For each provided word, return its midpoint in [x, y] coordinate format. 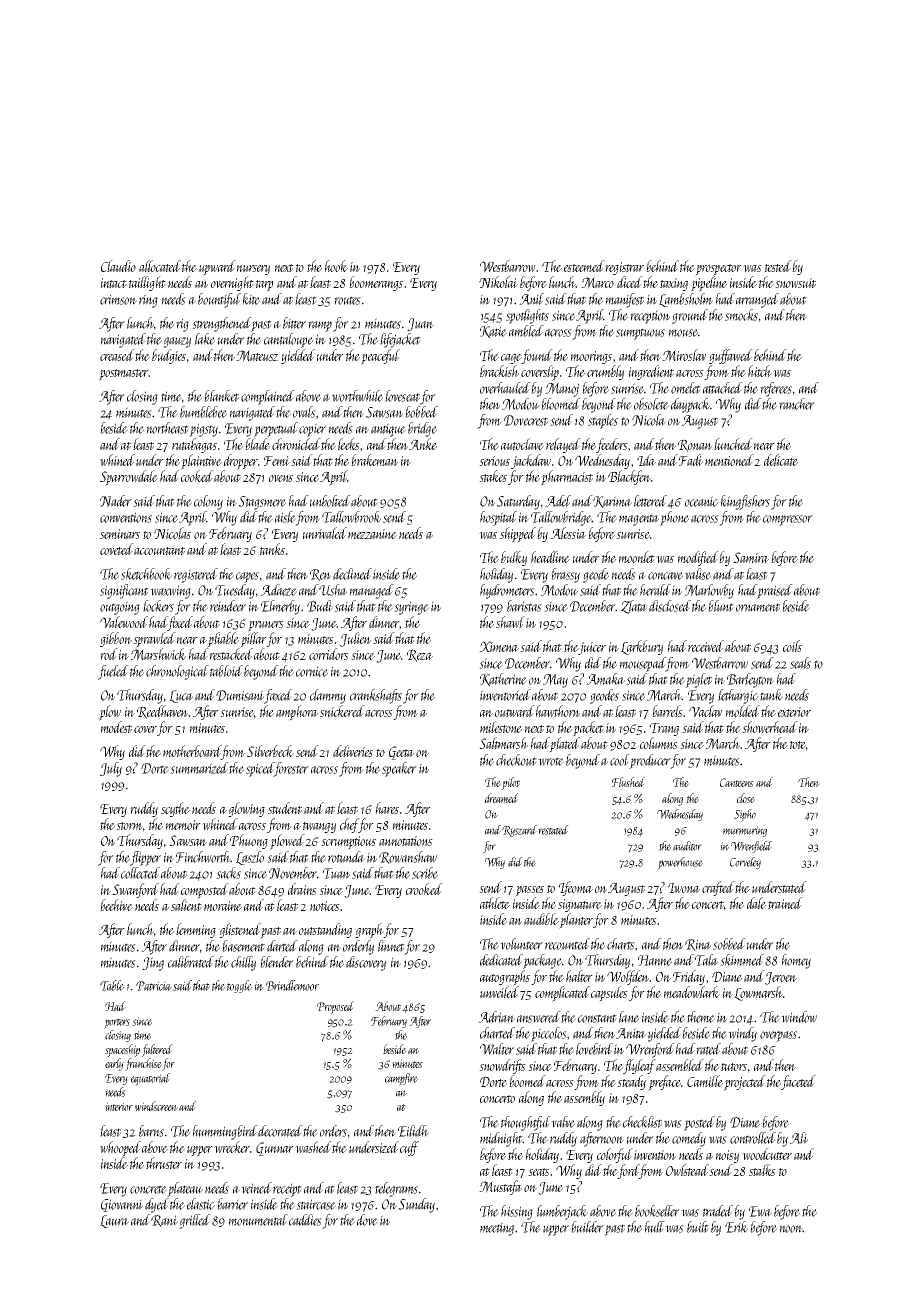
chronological [177, 672]
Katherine [503, 679]
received [706, 646]
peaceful [380, 357]
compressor [788, 520]
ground [690, 316]
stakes [493, 476]
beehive [116, 905]
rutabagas [194, 445]
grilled [195, 1221]
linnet [391, 946]
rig [182, 325]
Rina [698, 945]
